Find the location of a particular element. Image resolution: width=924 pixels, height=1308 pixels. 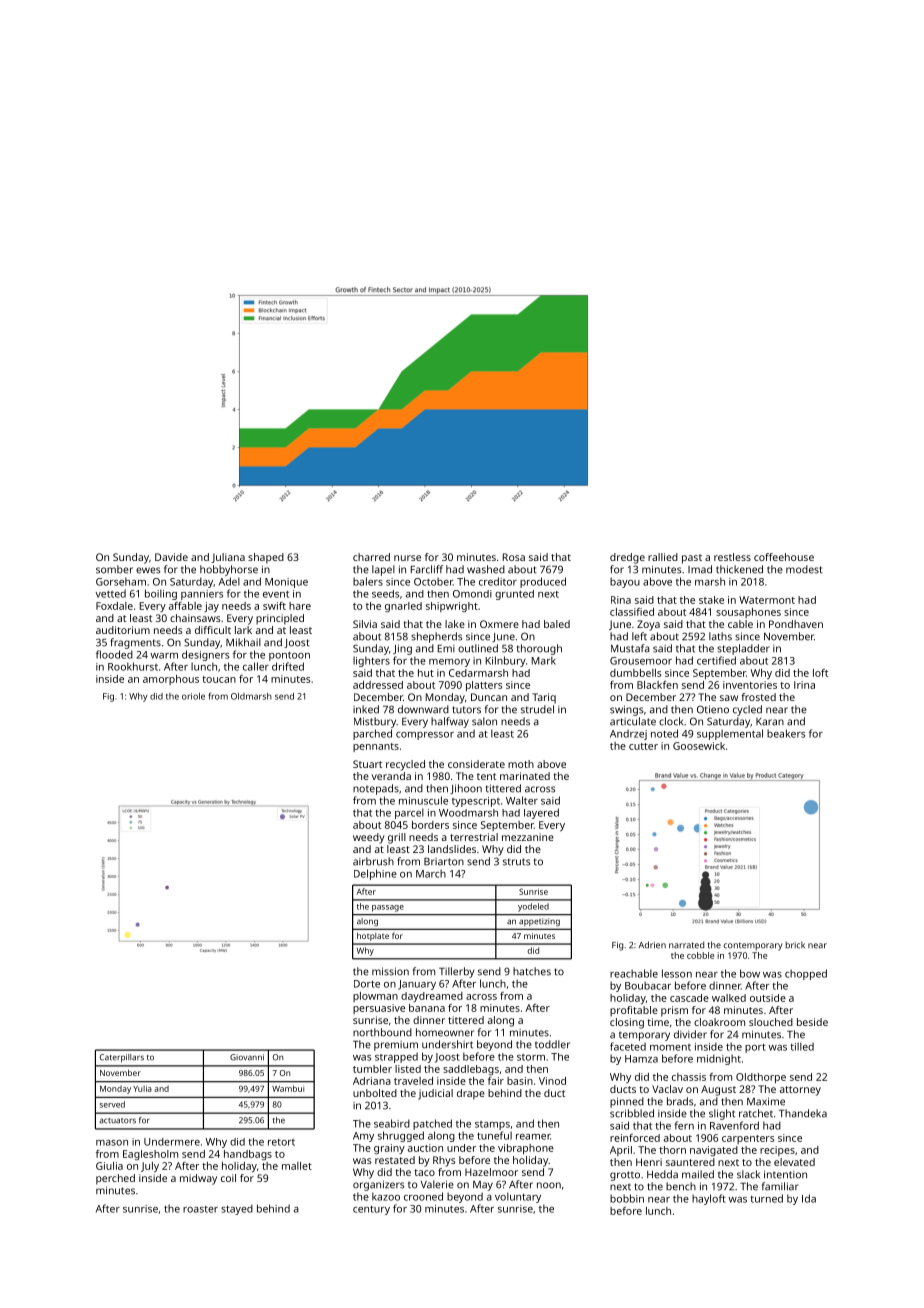

Oxmere is located at coordinates (499, 624).
